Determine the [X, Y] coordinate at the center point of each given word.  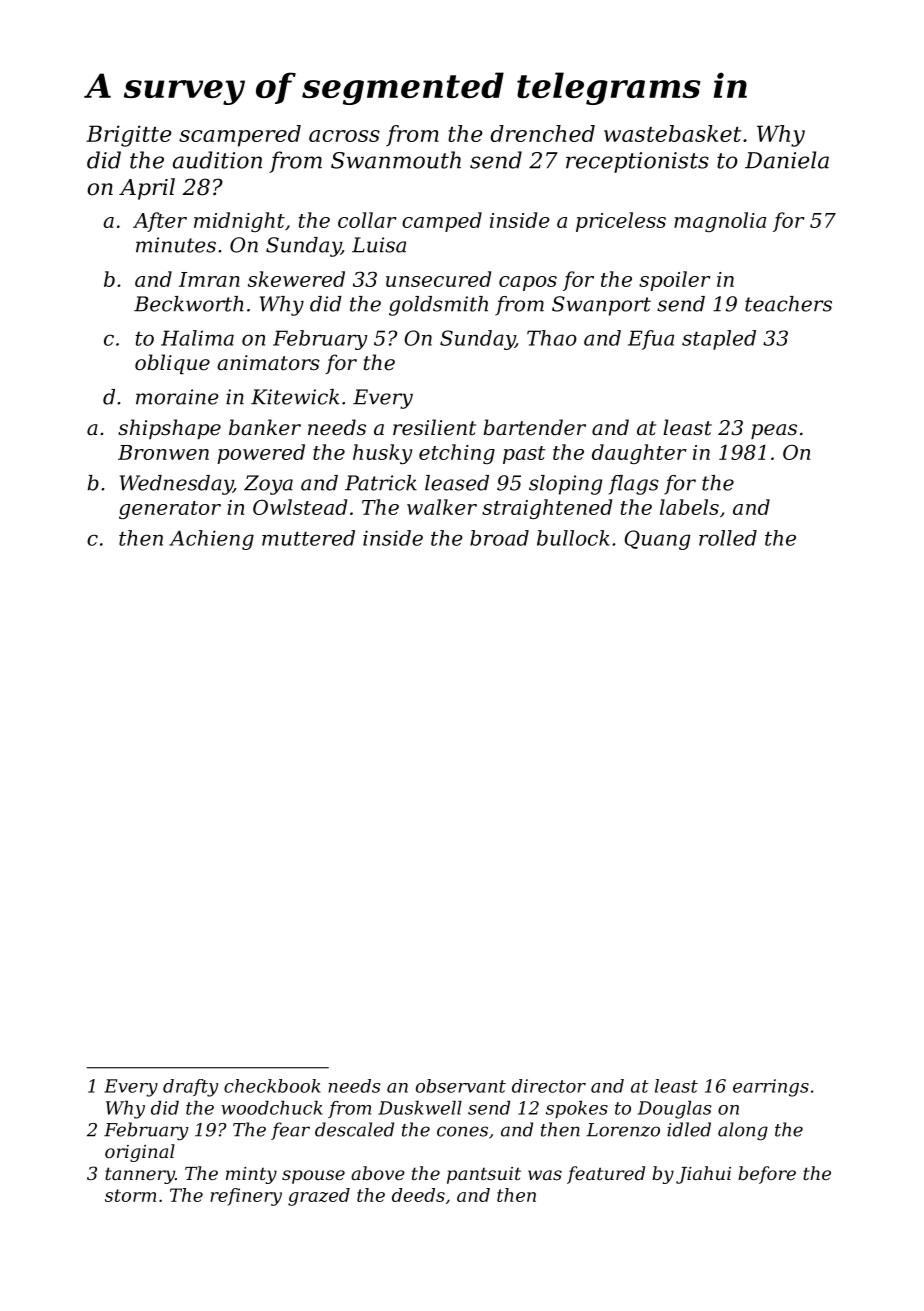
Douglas [674, 1110]
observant [461, 1086]
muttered [308, 538]
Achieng [211, 540]
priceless [621, 222]
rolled [728, 538]
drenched [542, 133]
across [344, 136]
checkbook [272, 1086]
